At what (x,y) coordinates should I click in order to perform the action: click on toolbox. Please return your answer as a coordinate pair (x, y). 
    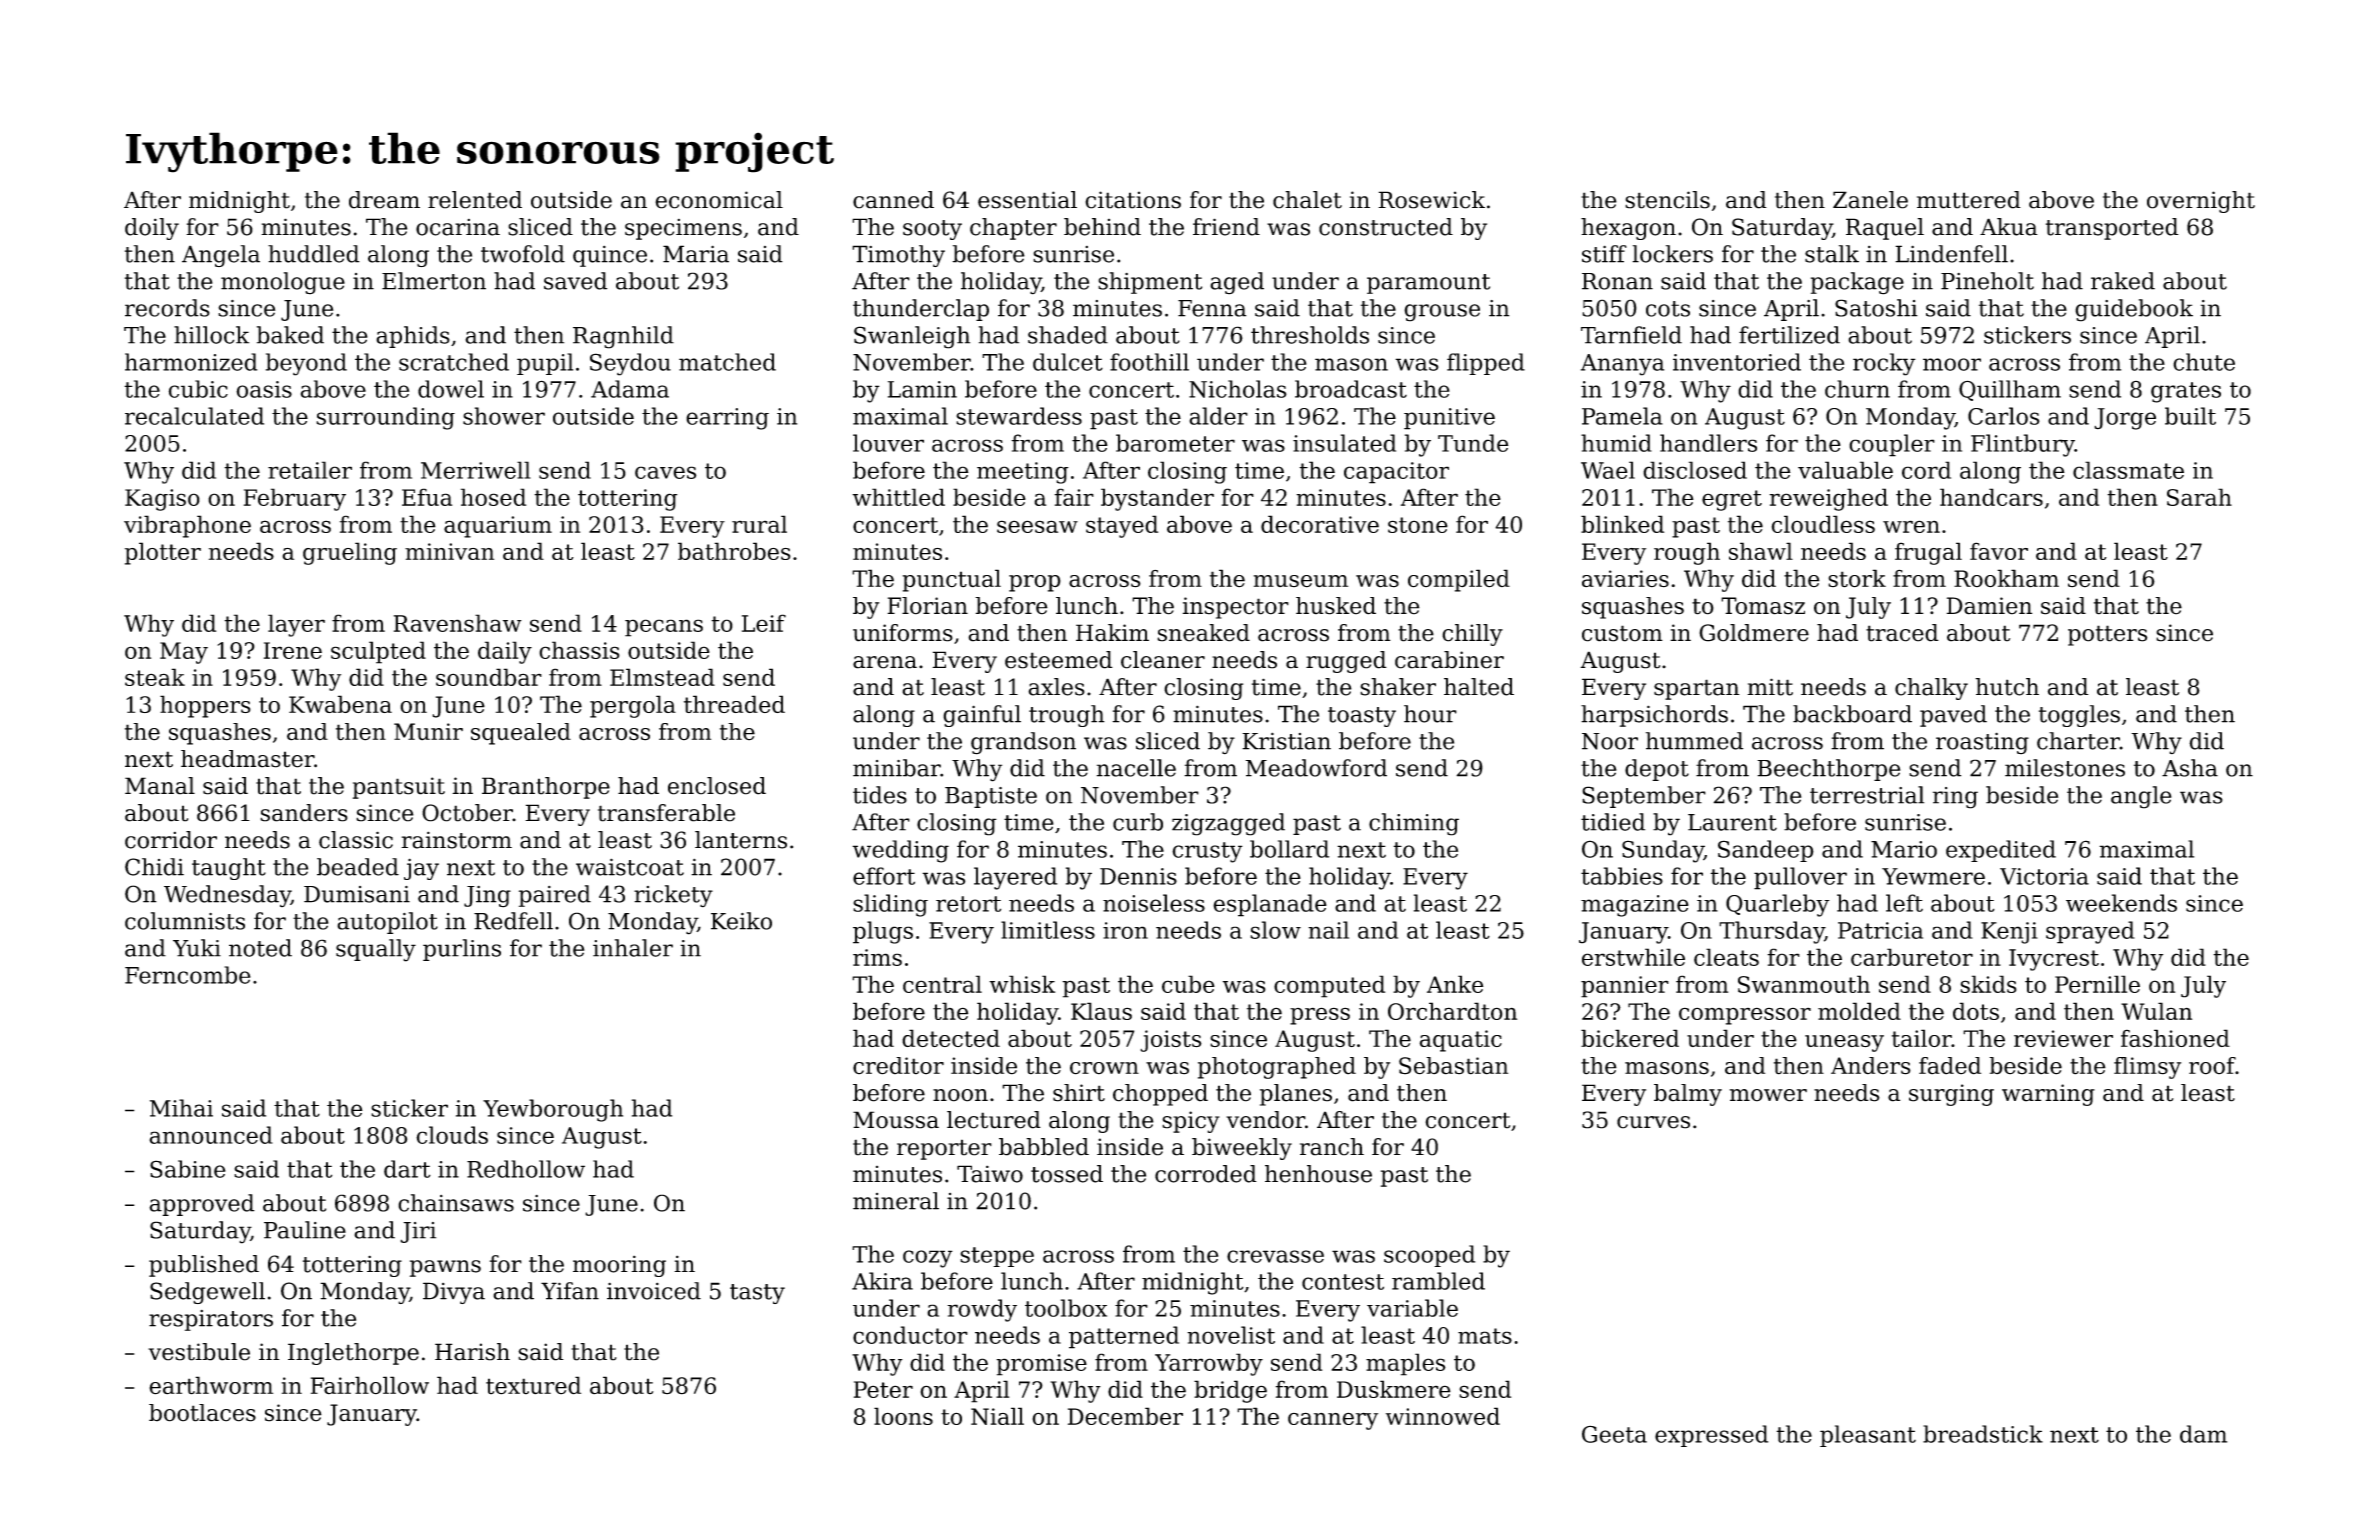
    Looking at the image, I should click on (1066, 1308).
